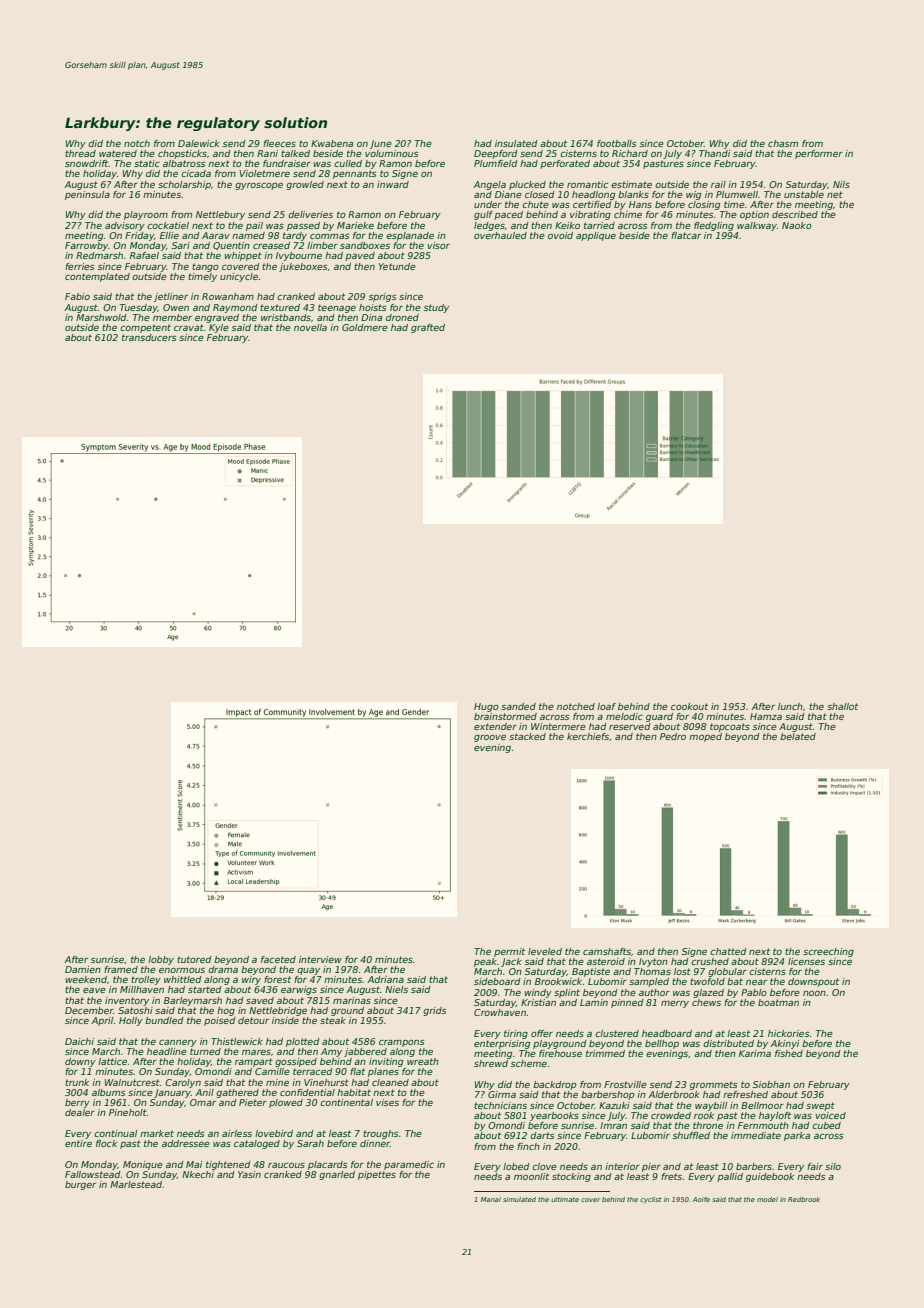  Describe the element at coordinates (689, 706) in the page. I see `cookout` at that location.
